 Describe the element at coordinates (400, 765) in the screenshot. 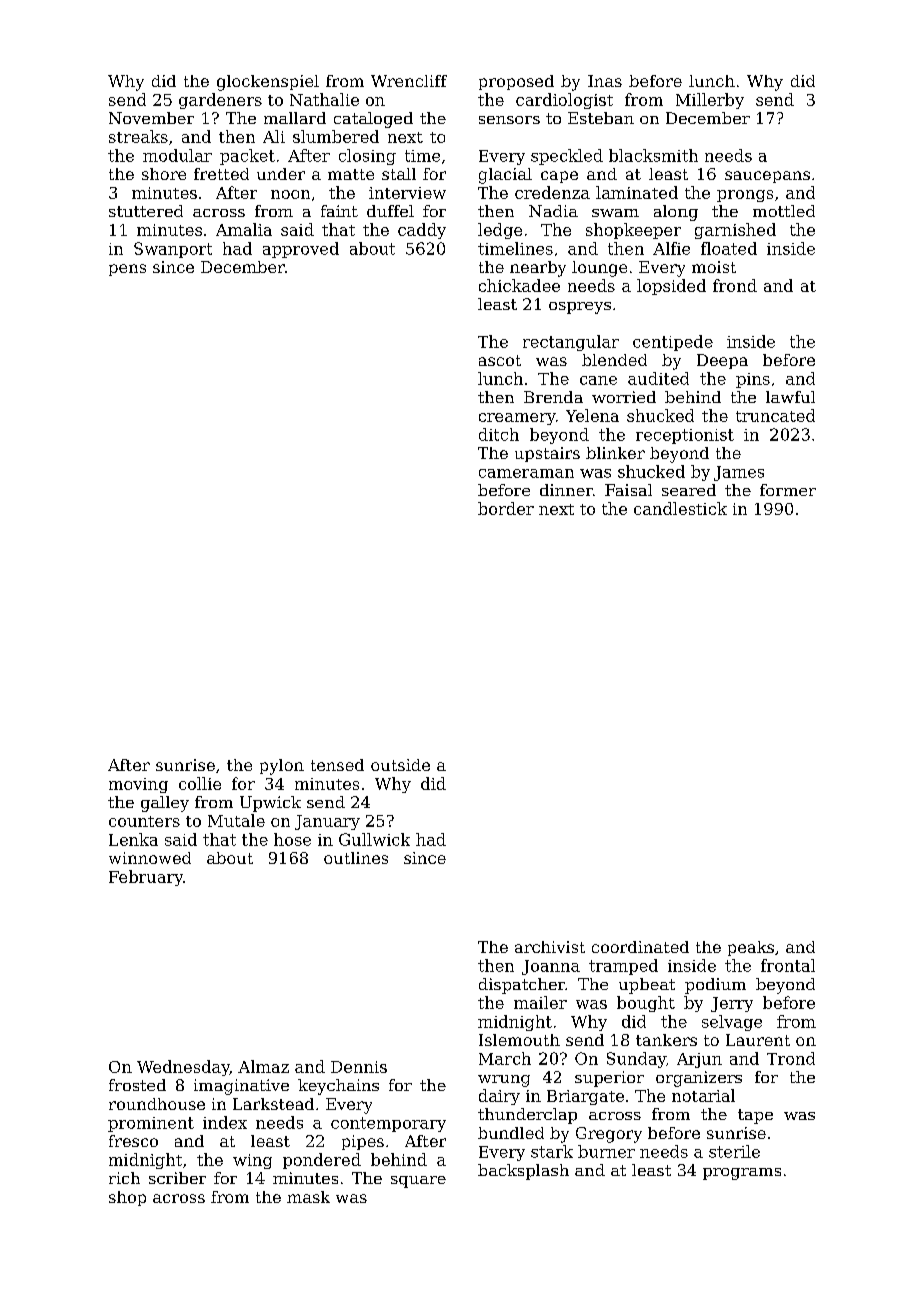

I see `outside` at that location.
